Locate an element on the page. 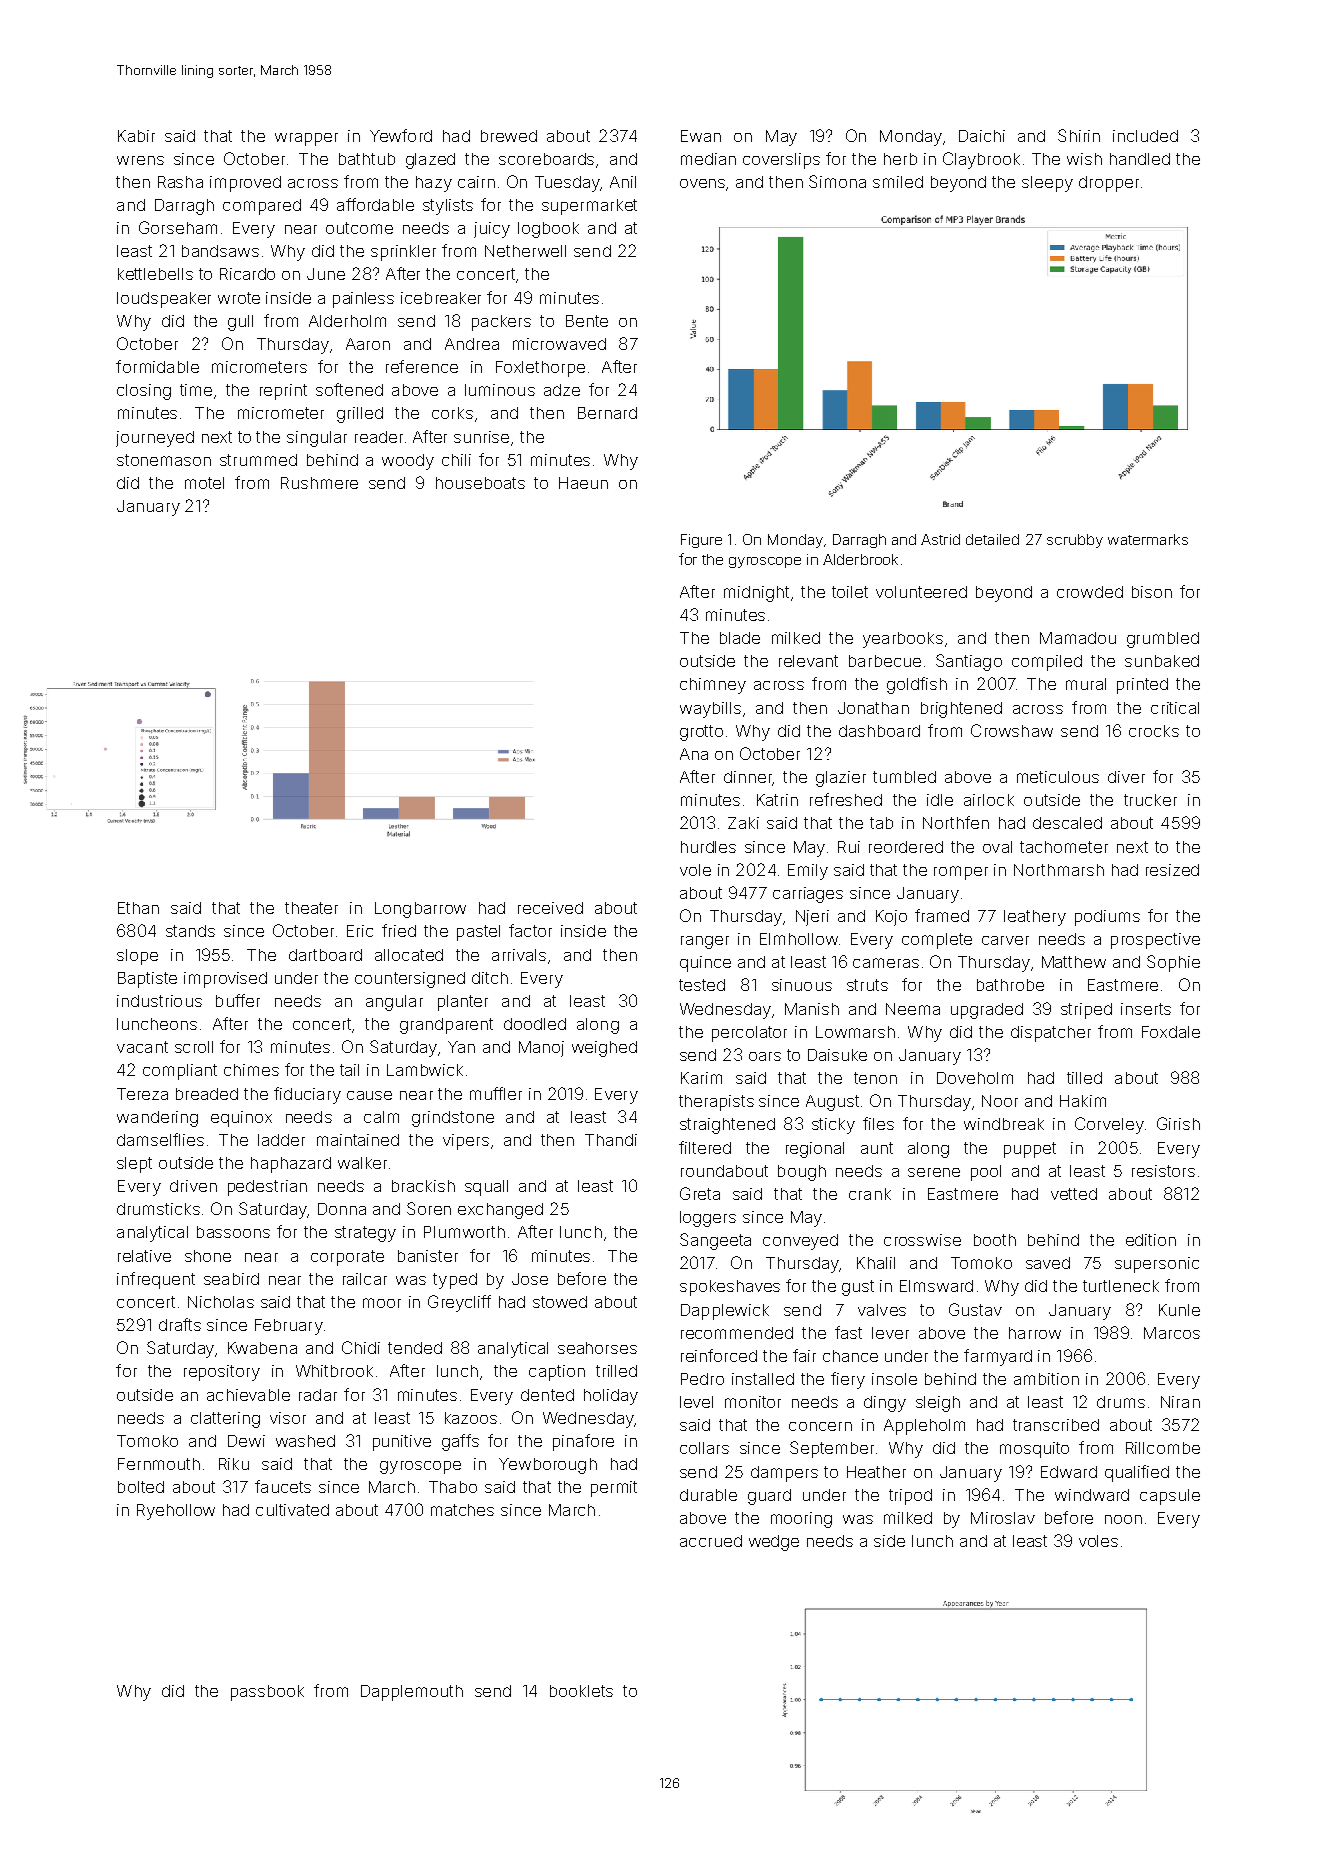  Yewborough is located at coordinates (548, 1466).
